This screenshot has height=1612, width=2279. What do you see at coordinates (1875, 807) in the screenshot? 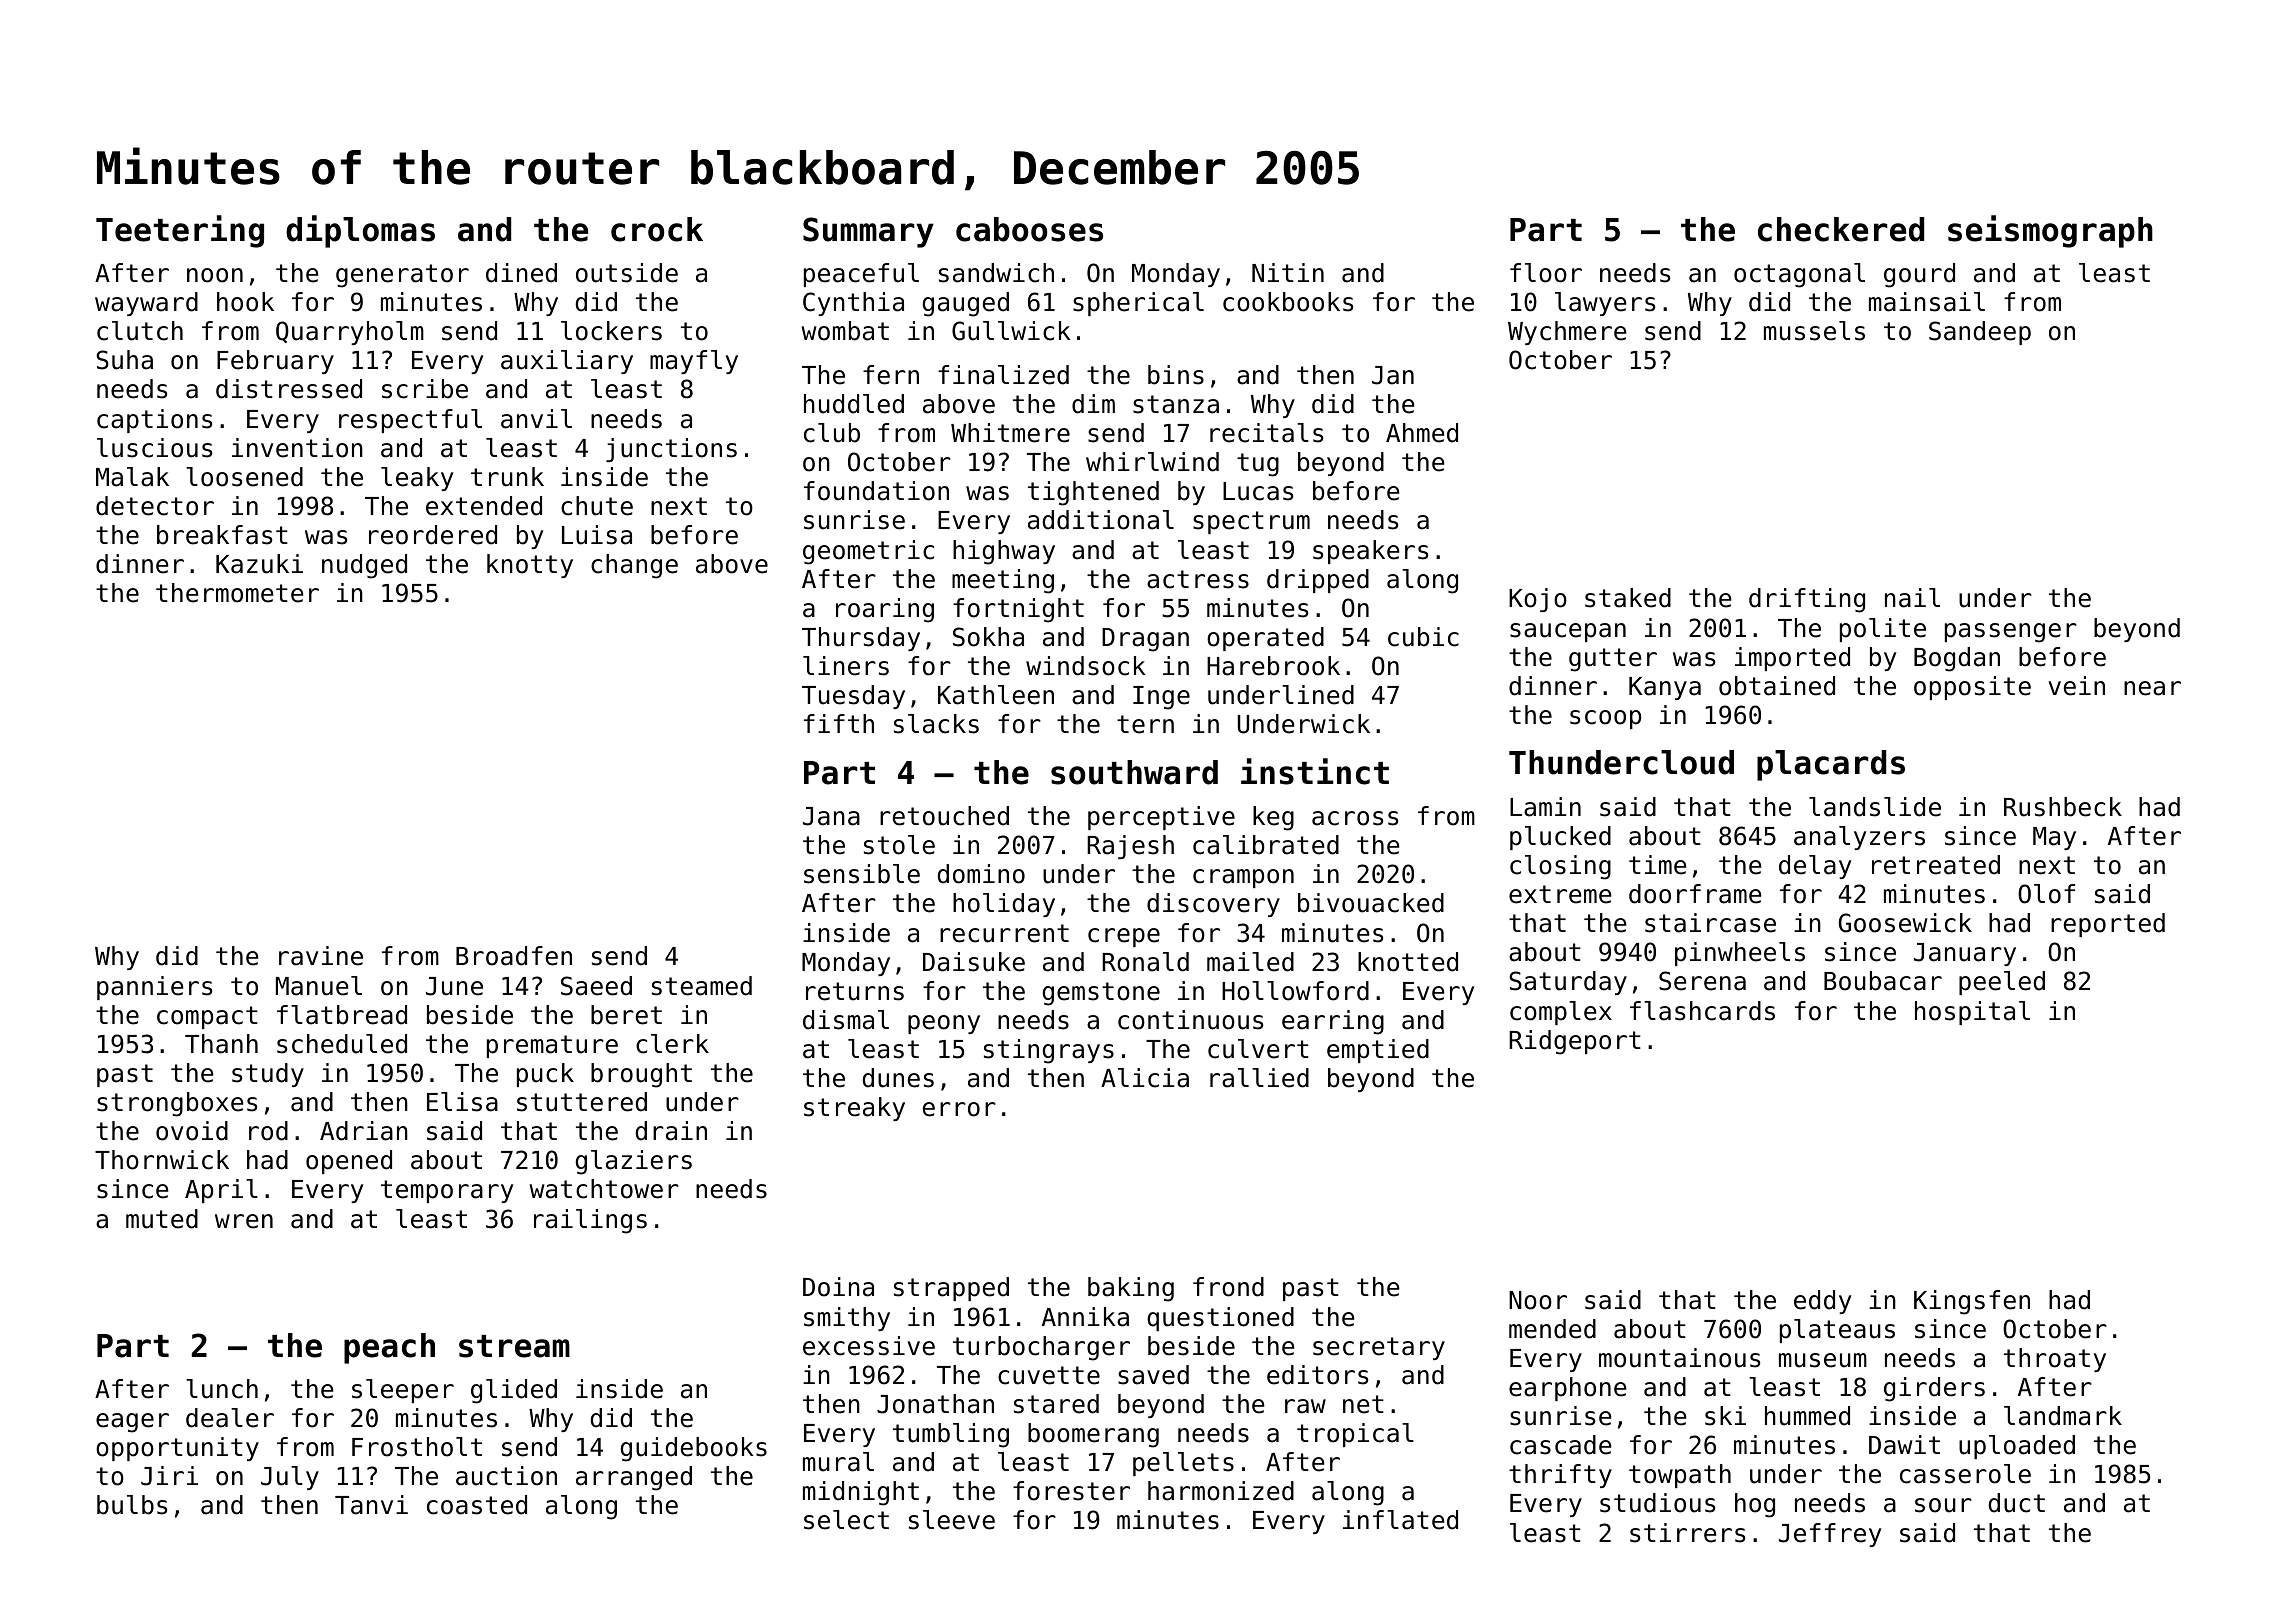
I see `landslide` at bounding box center [1875, 807].
